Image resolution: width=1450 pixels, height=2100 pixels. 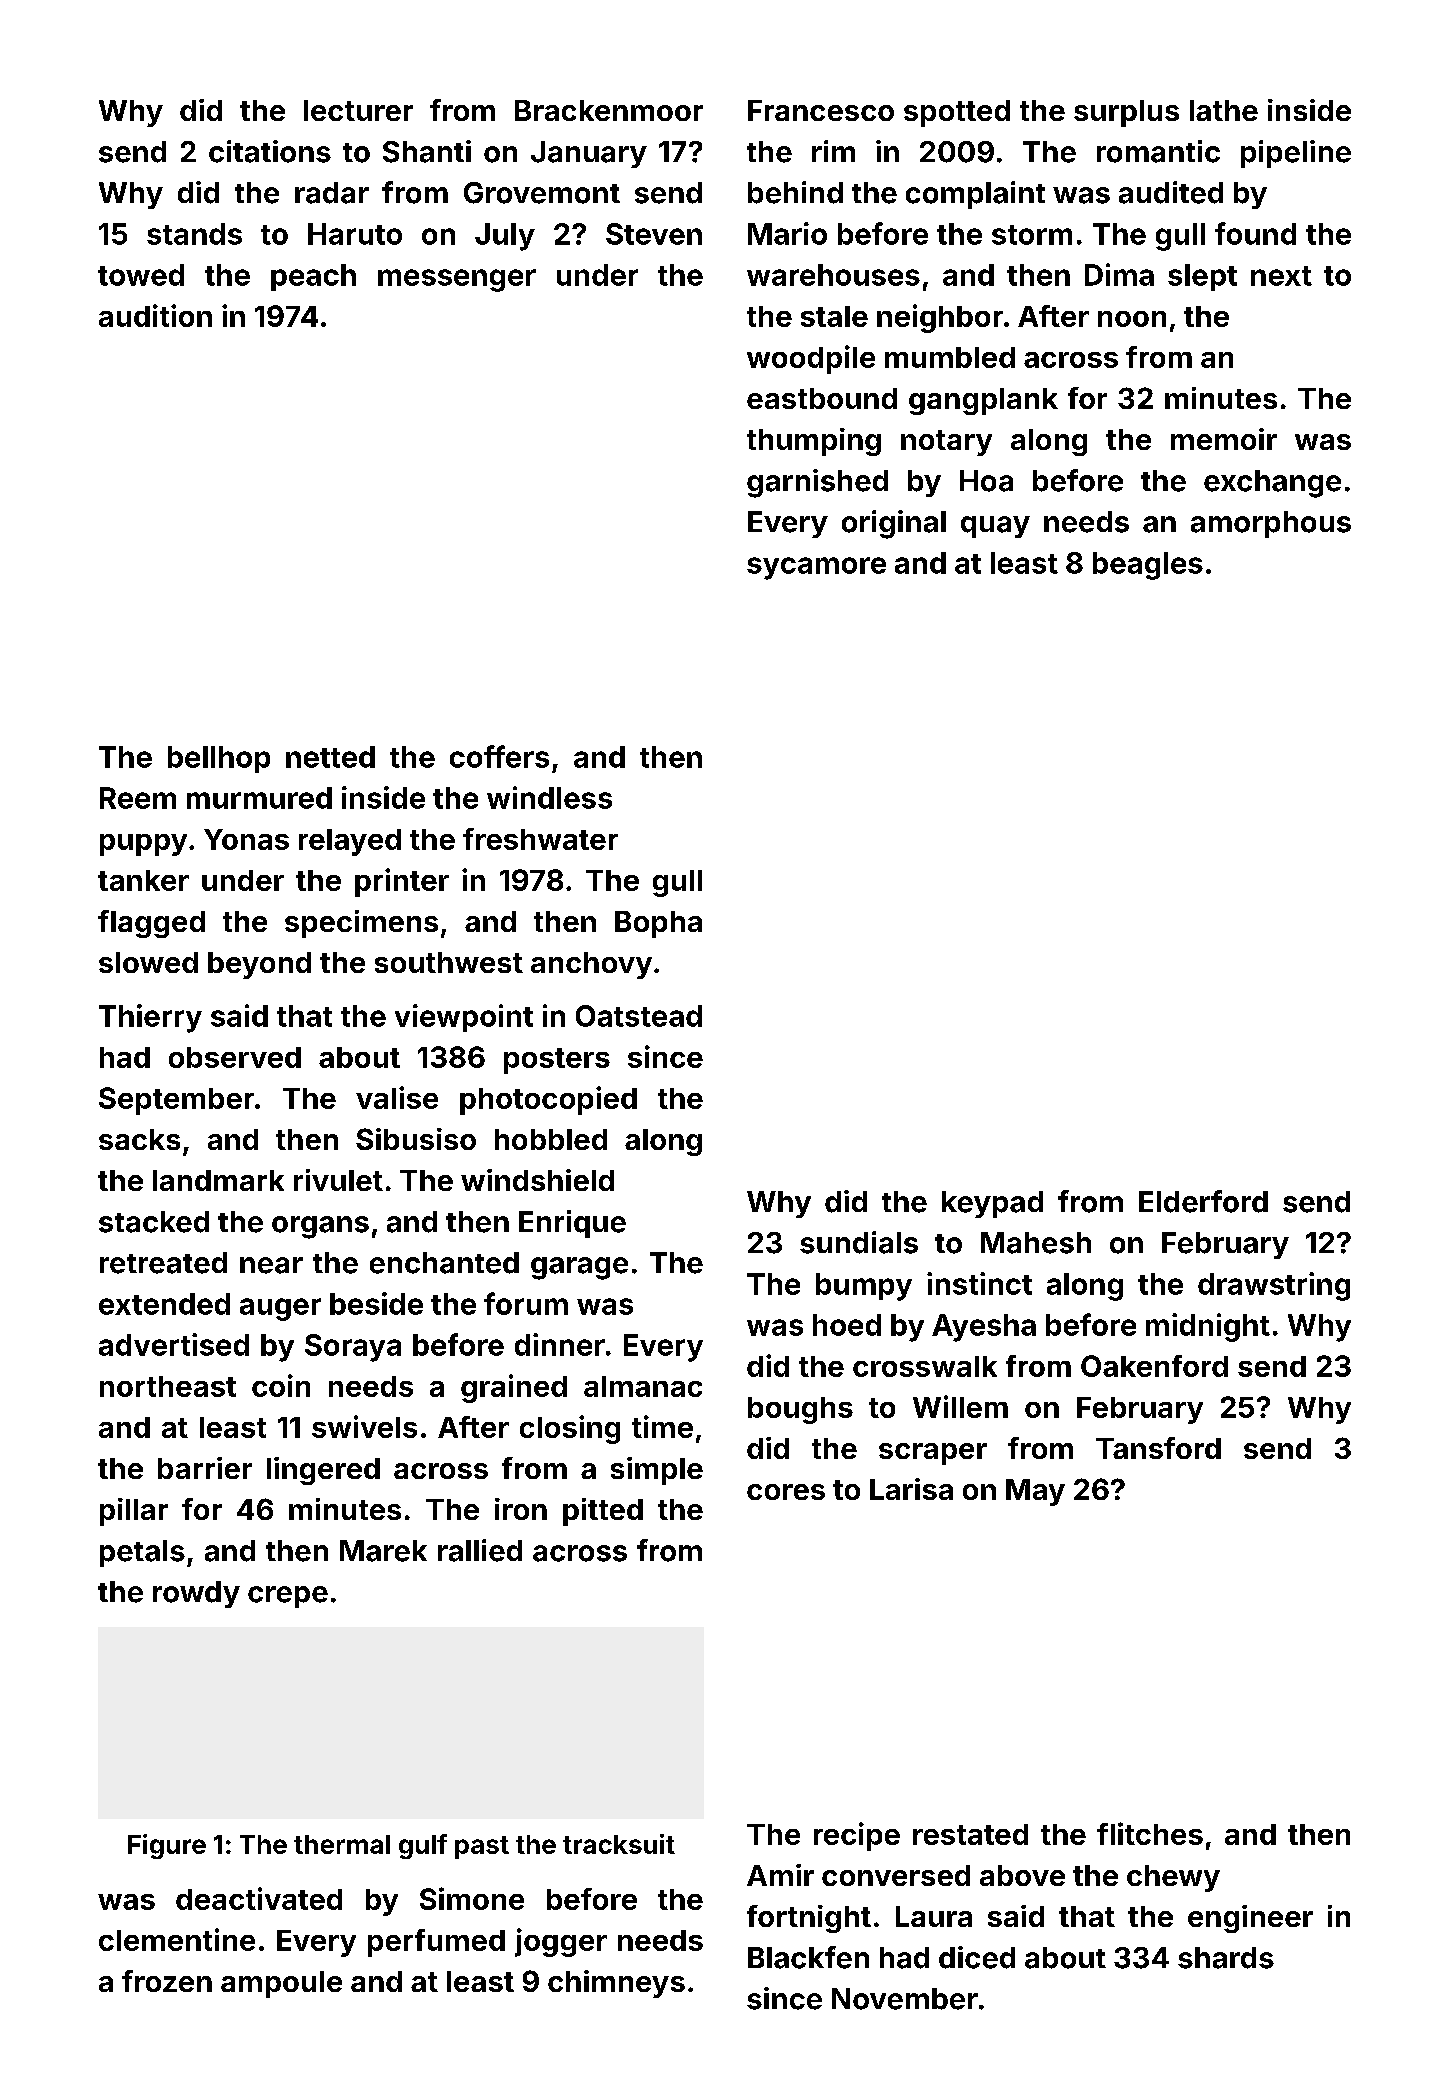 I want to click on lecturer, so click(x=358, y=110).
